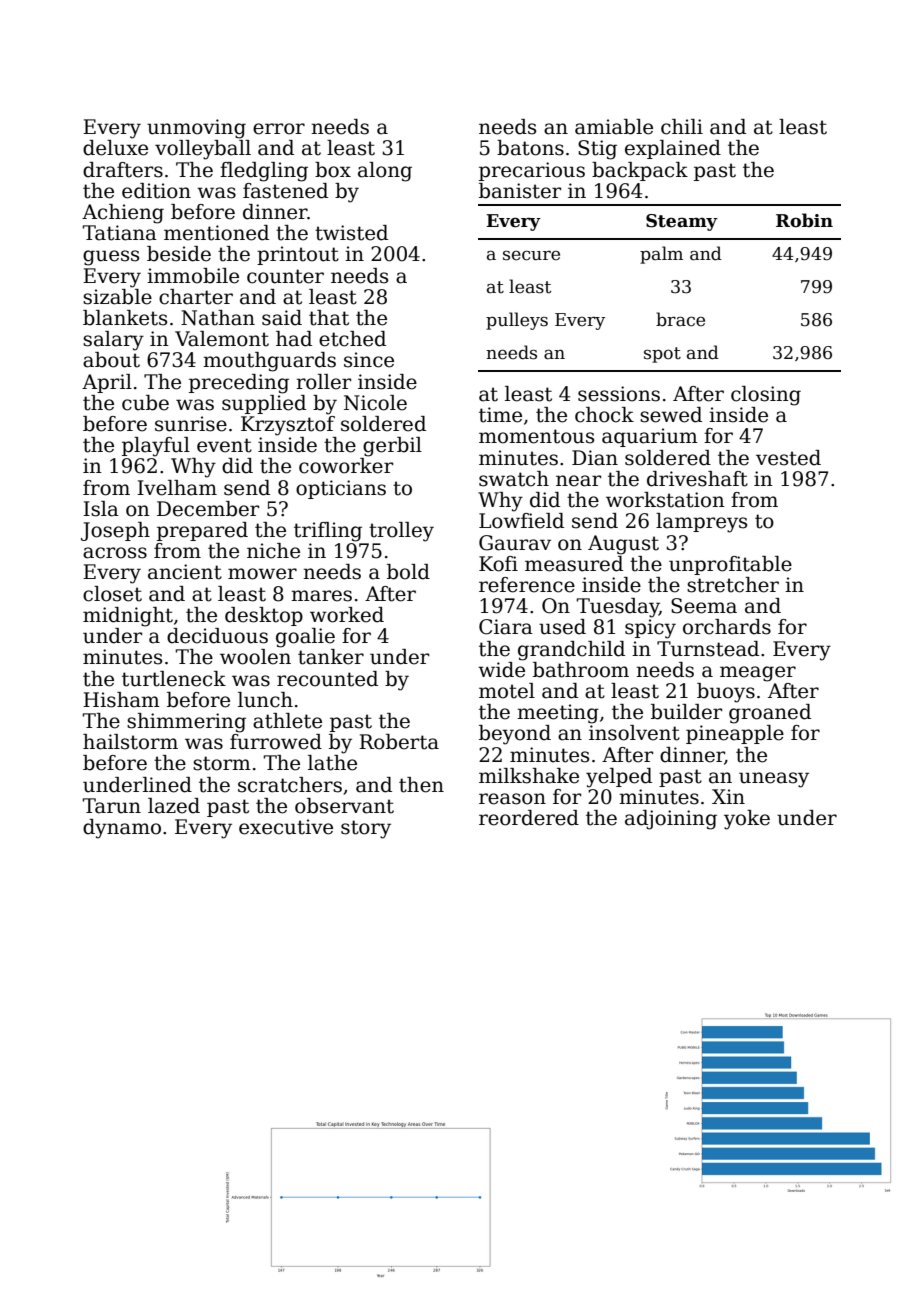 The image size is (924, 1311). Describe the element at coordinates (145, 403) in the image. I see `cube` at that location.
